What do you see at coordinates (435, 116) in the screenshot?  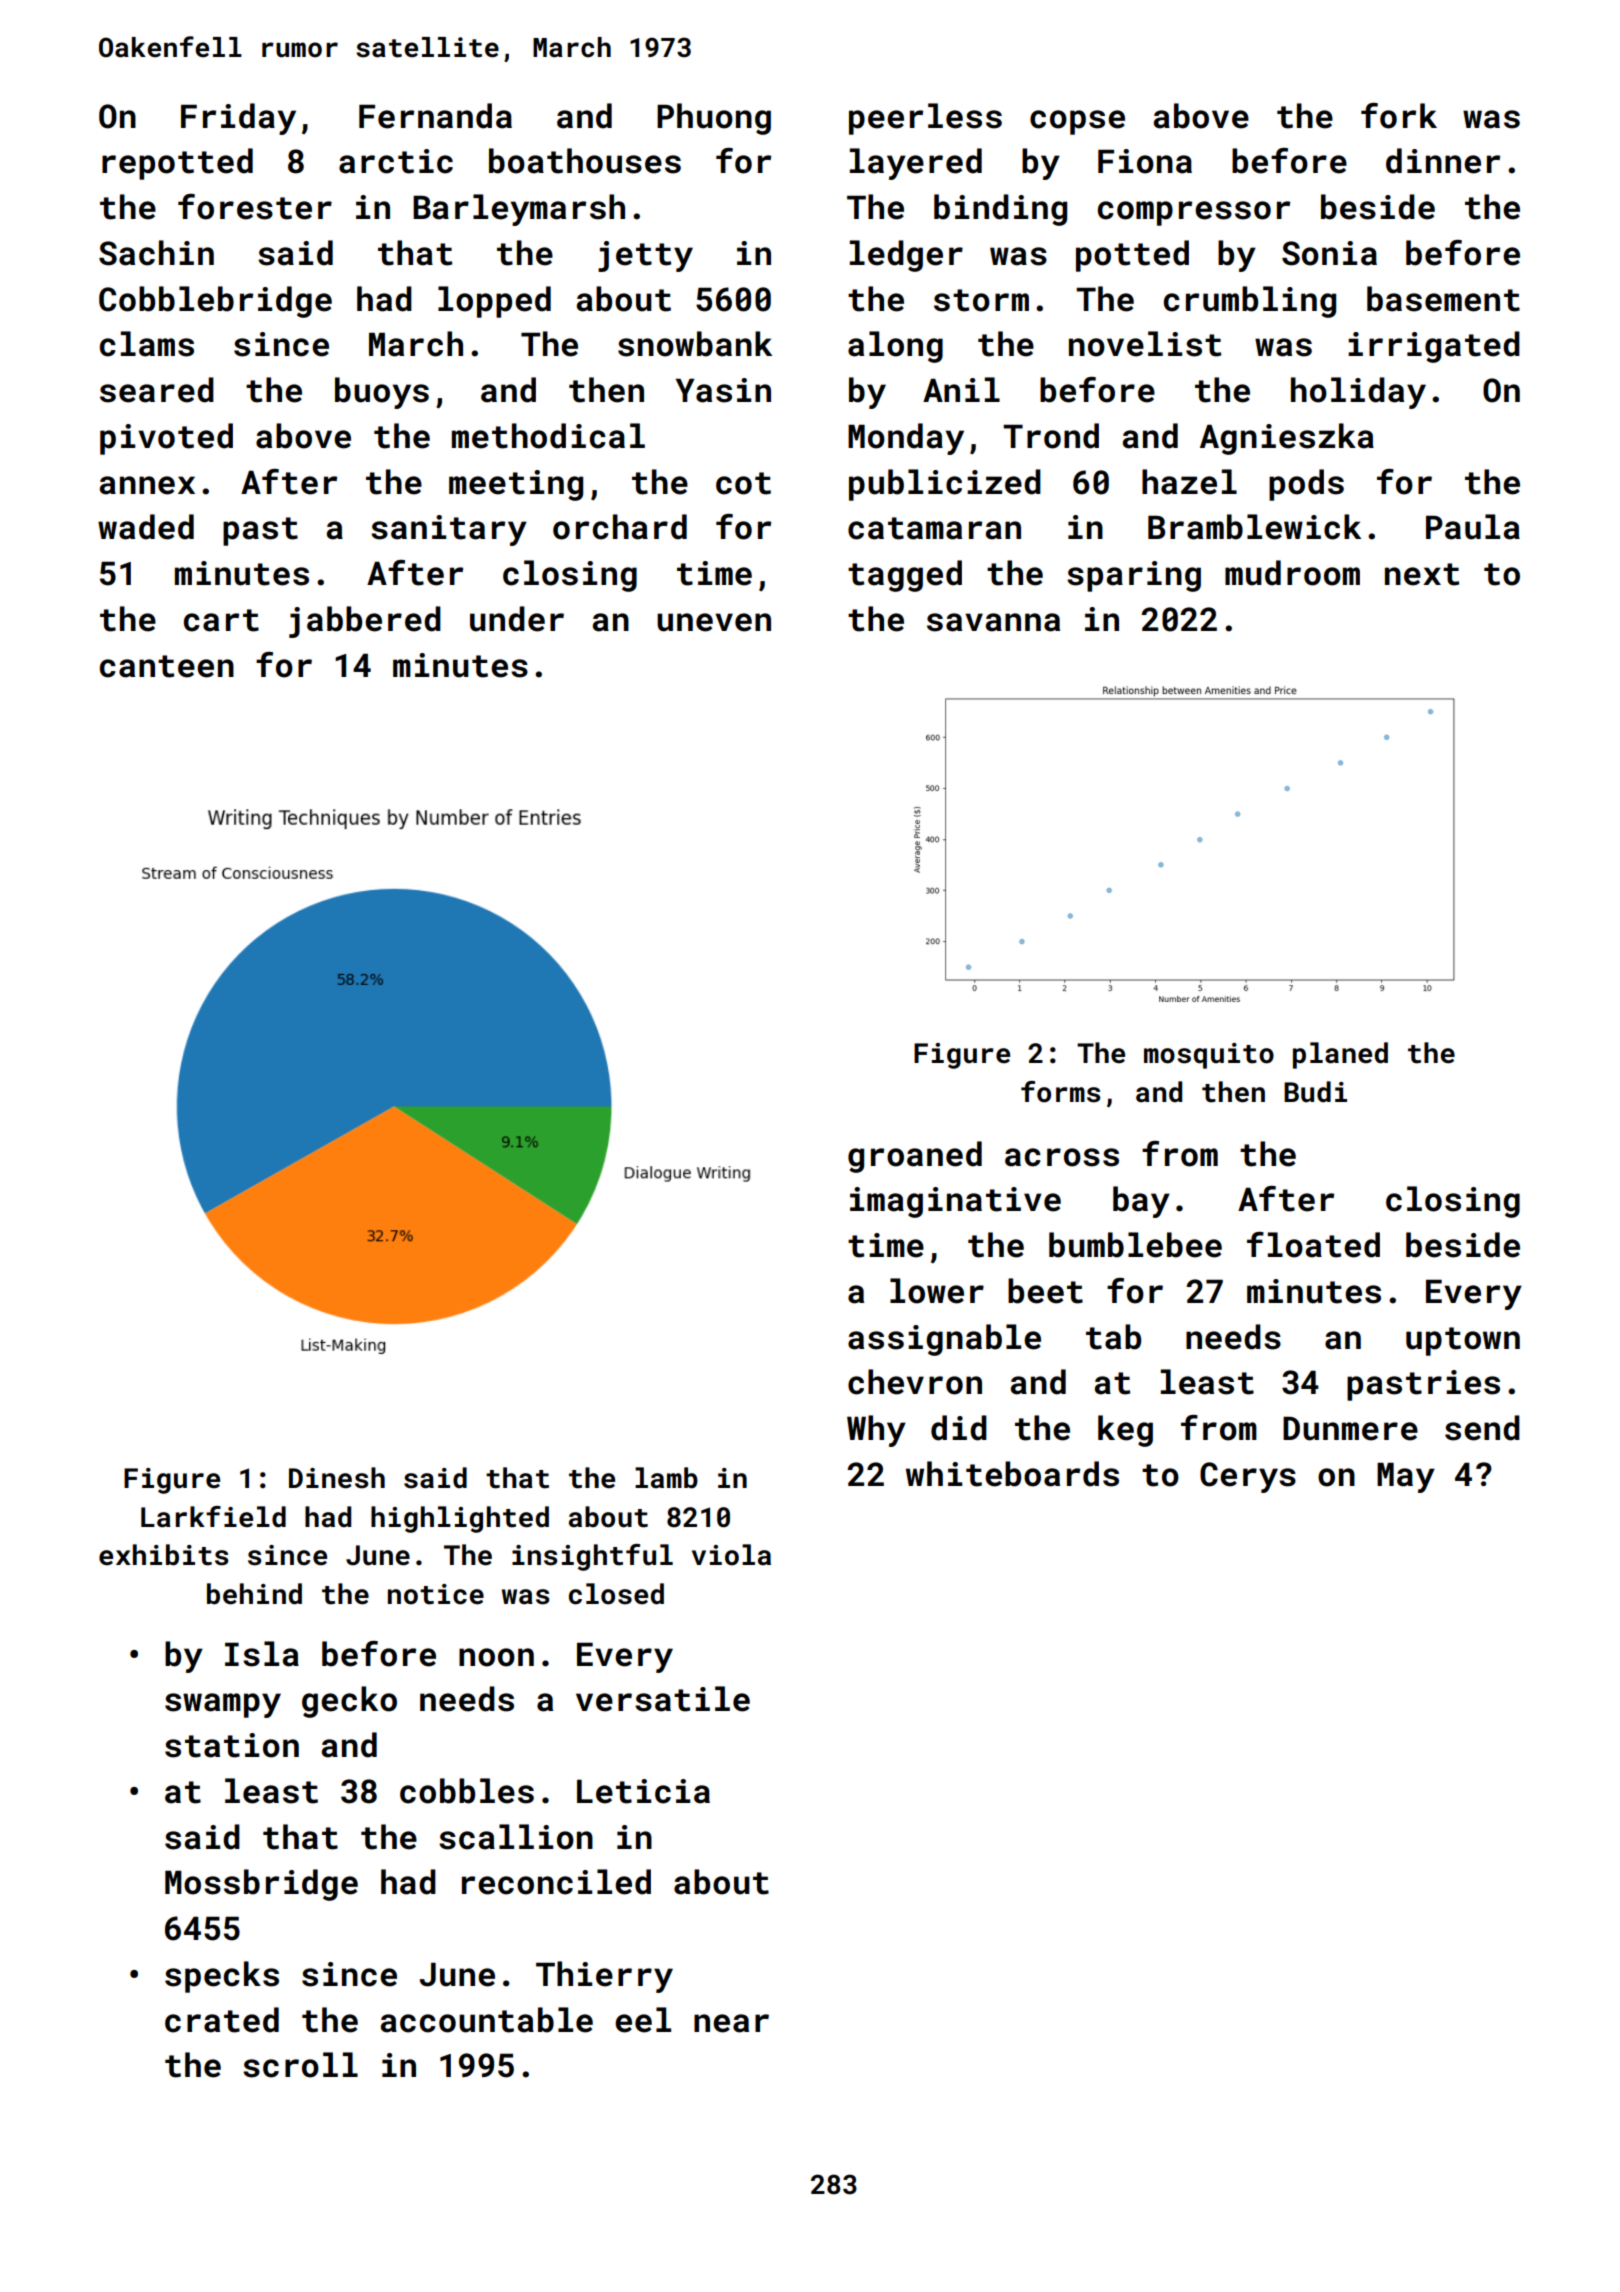 I see `Fernanda` at bounding box center [435, 116].
